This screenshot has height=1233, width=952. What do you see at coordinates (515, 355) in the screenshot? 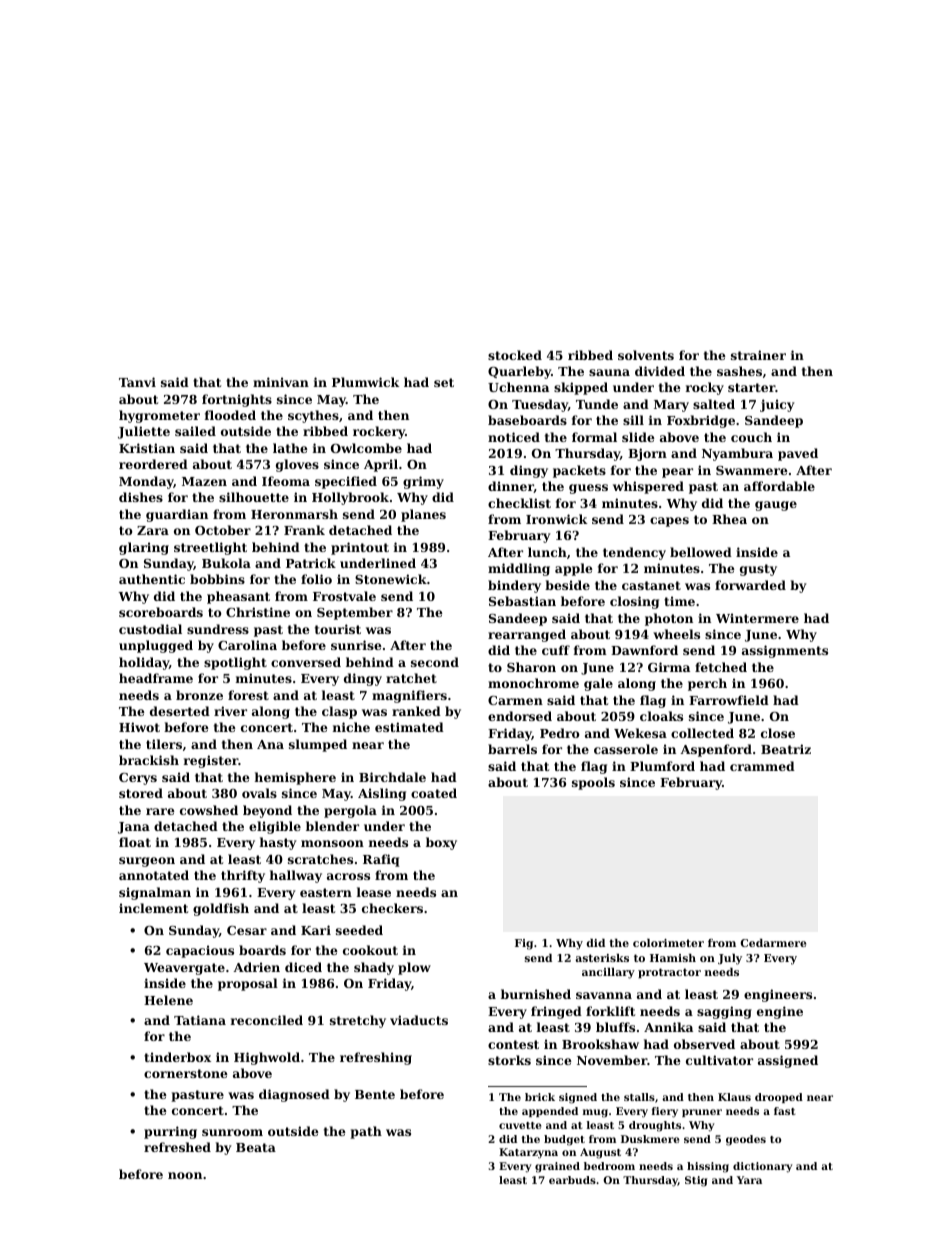
I see `stocked` at bounding box center [515, 355].
